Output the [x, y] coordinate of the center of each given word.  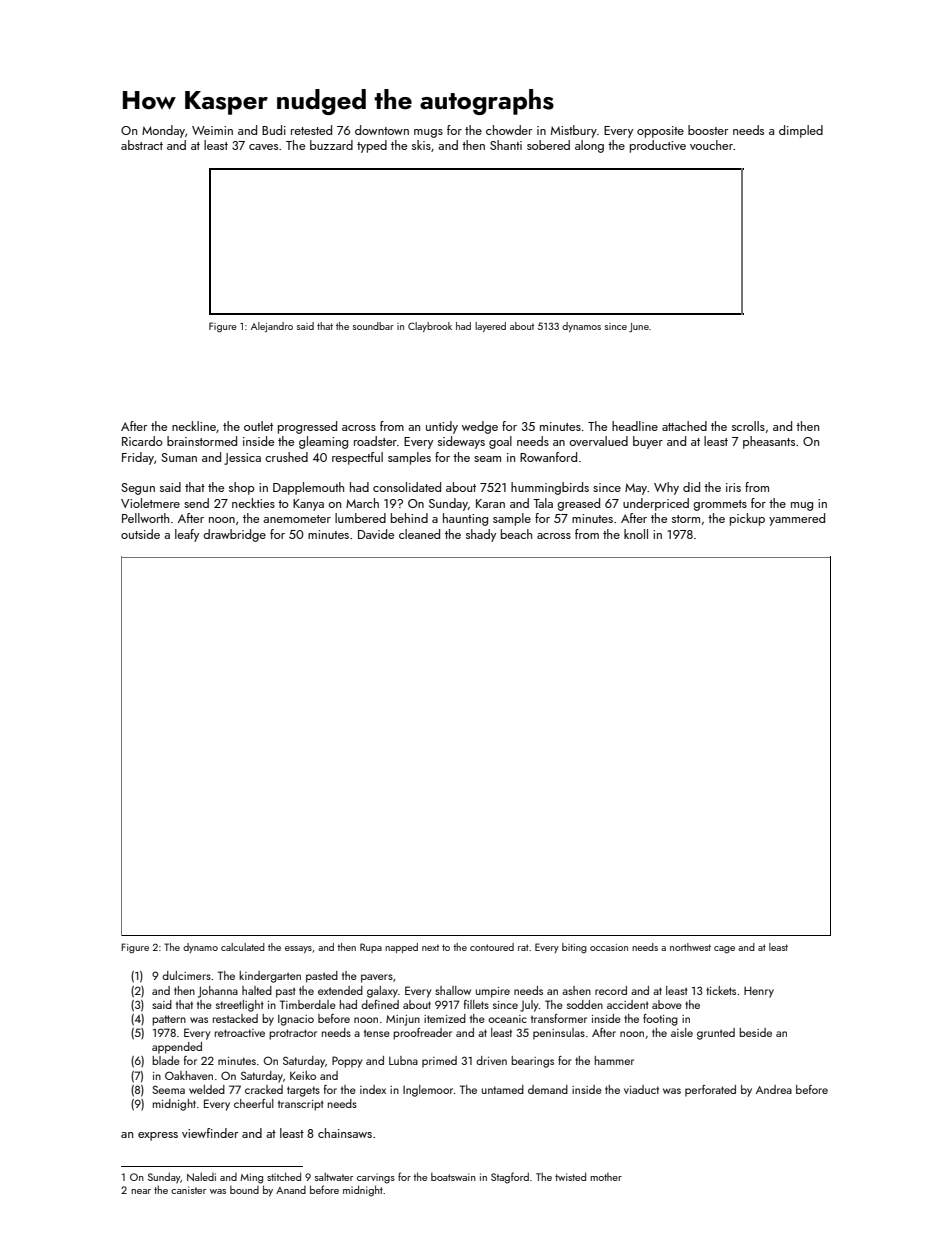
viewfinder [210, 1133]
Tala [543, 503]
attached [684, 426]
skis [421, 145]
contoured [492, 947]
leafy [187, 535]
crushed [286, 457]
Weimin [212, 130]
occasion [609, 947]
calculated [243, 947]
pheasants [769, 442]
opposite [660, 132]
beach [516, 534]
